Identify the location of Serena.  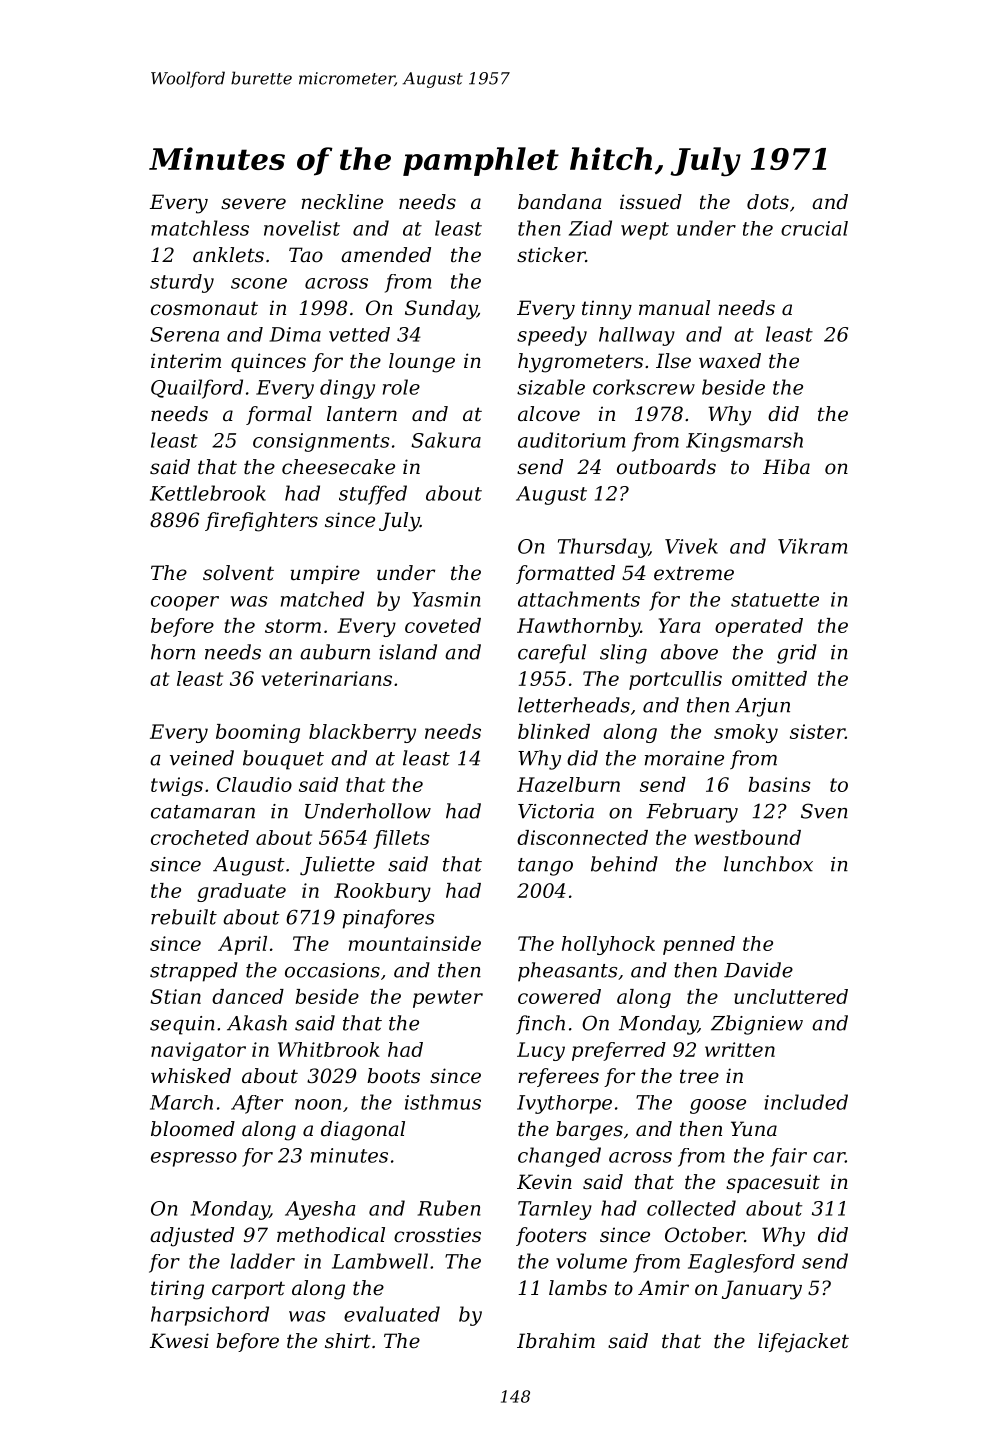
(184, 334).
